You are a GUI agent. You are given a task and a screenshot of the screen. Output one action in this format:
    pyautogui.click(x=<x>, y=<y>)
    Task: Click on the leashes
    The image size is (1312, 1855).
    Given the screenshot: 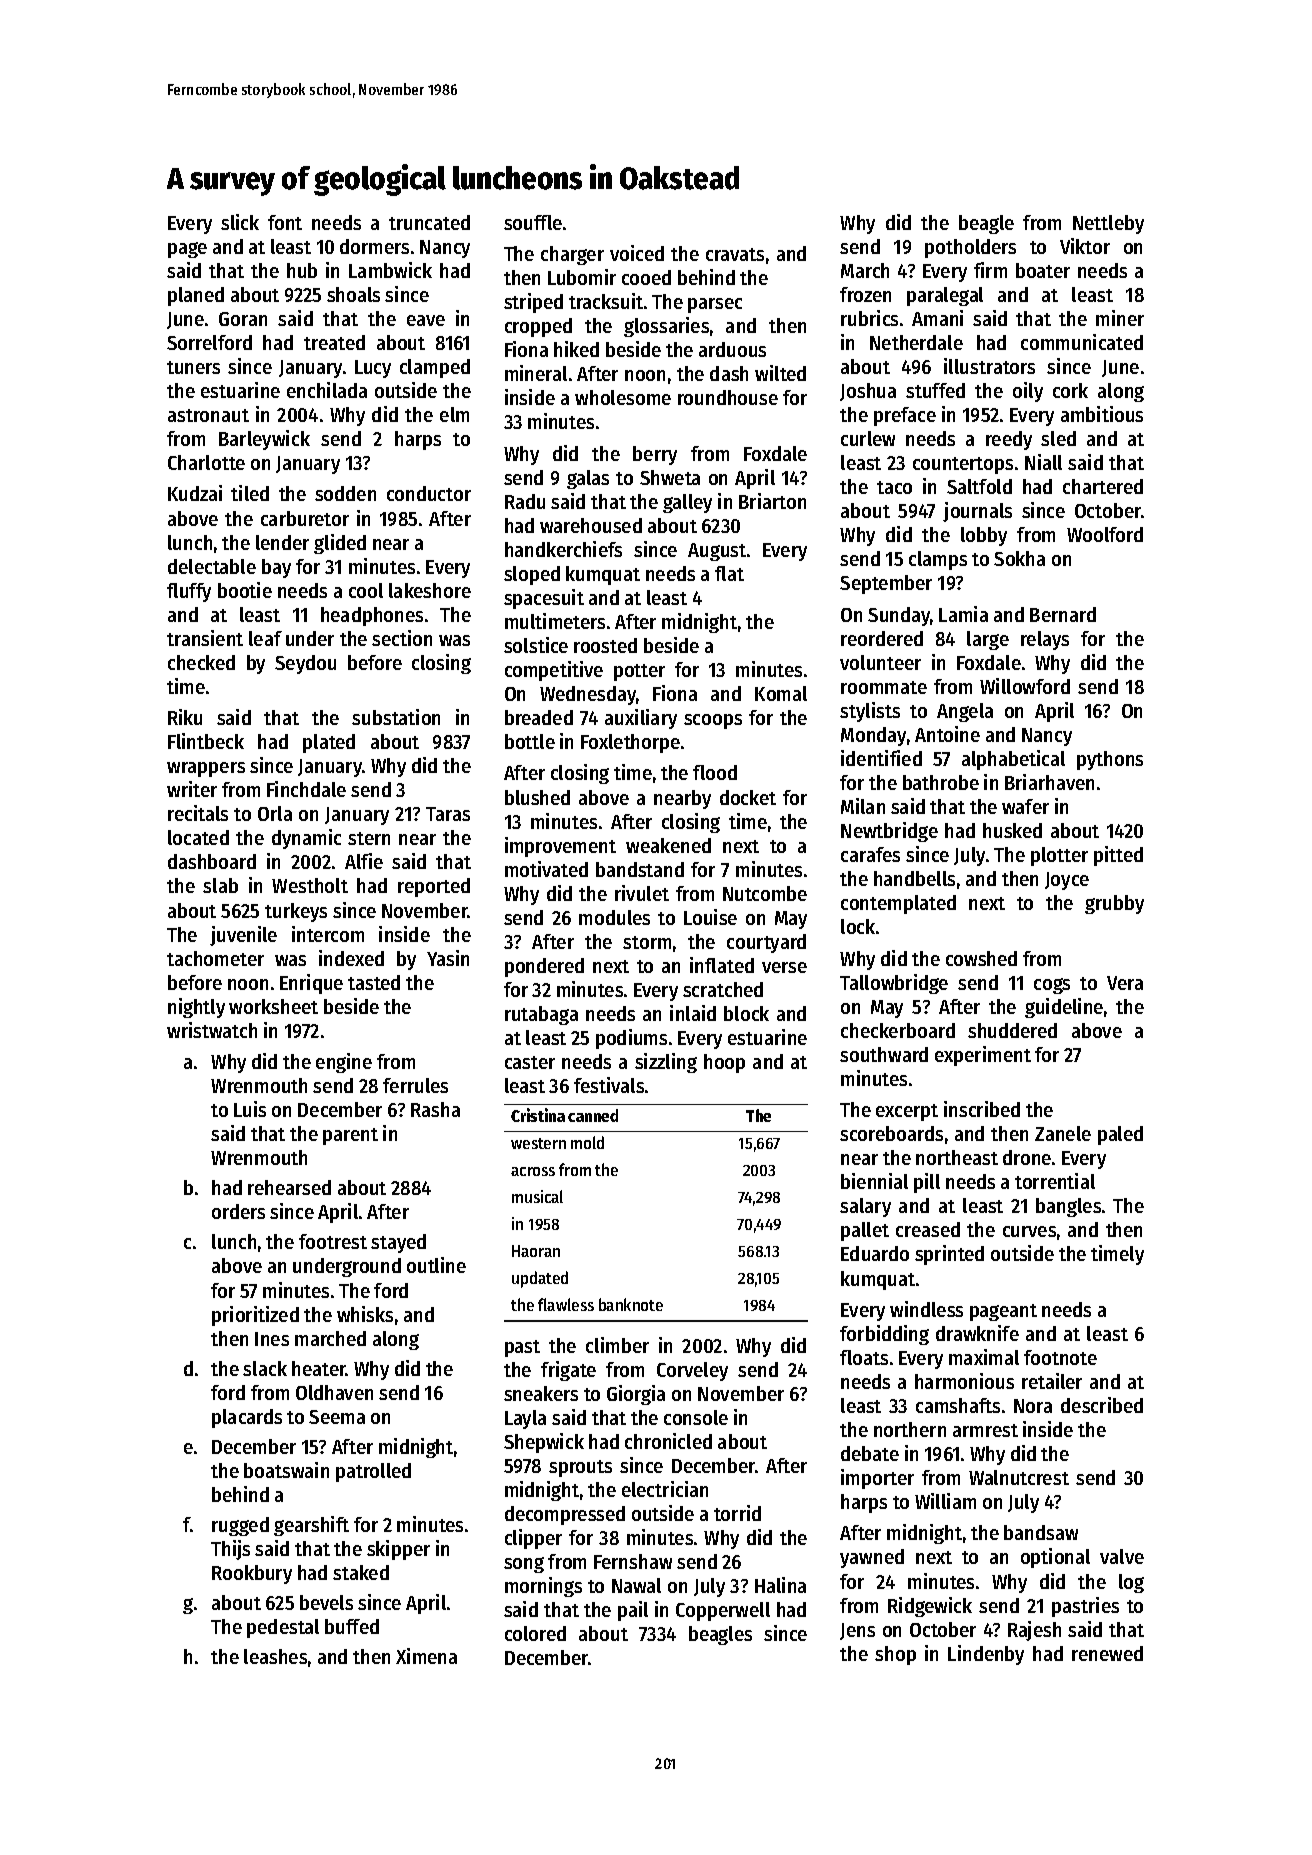 What is the action you would take?
    pyautogui.click(x=275, y=1656)
